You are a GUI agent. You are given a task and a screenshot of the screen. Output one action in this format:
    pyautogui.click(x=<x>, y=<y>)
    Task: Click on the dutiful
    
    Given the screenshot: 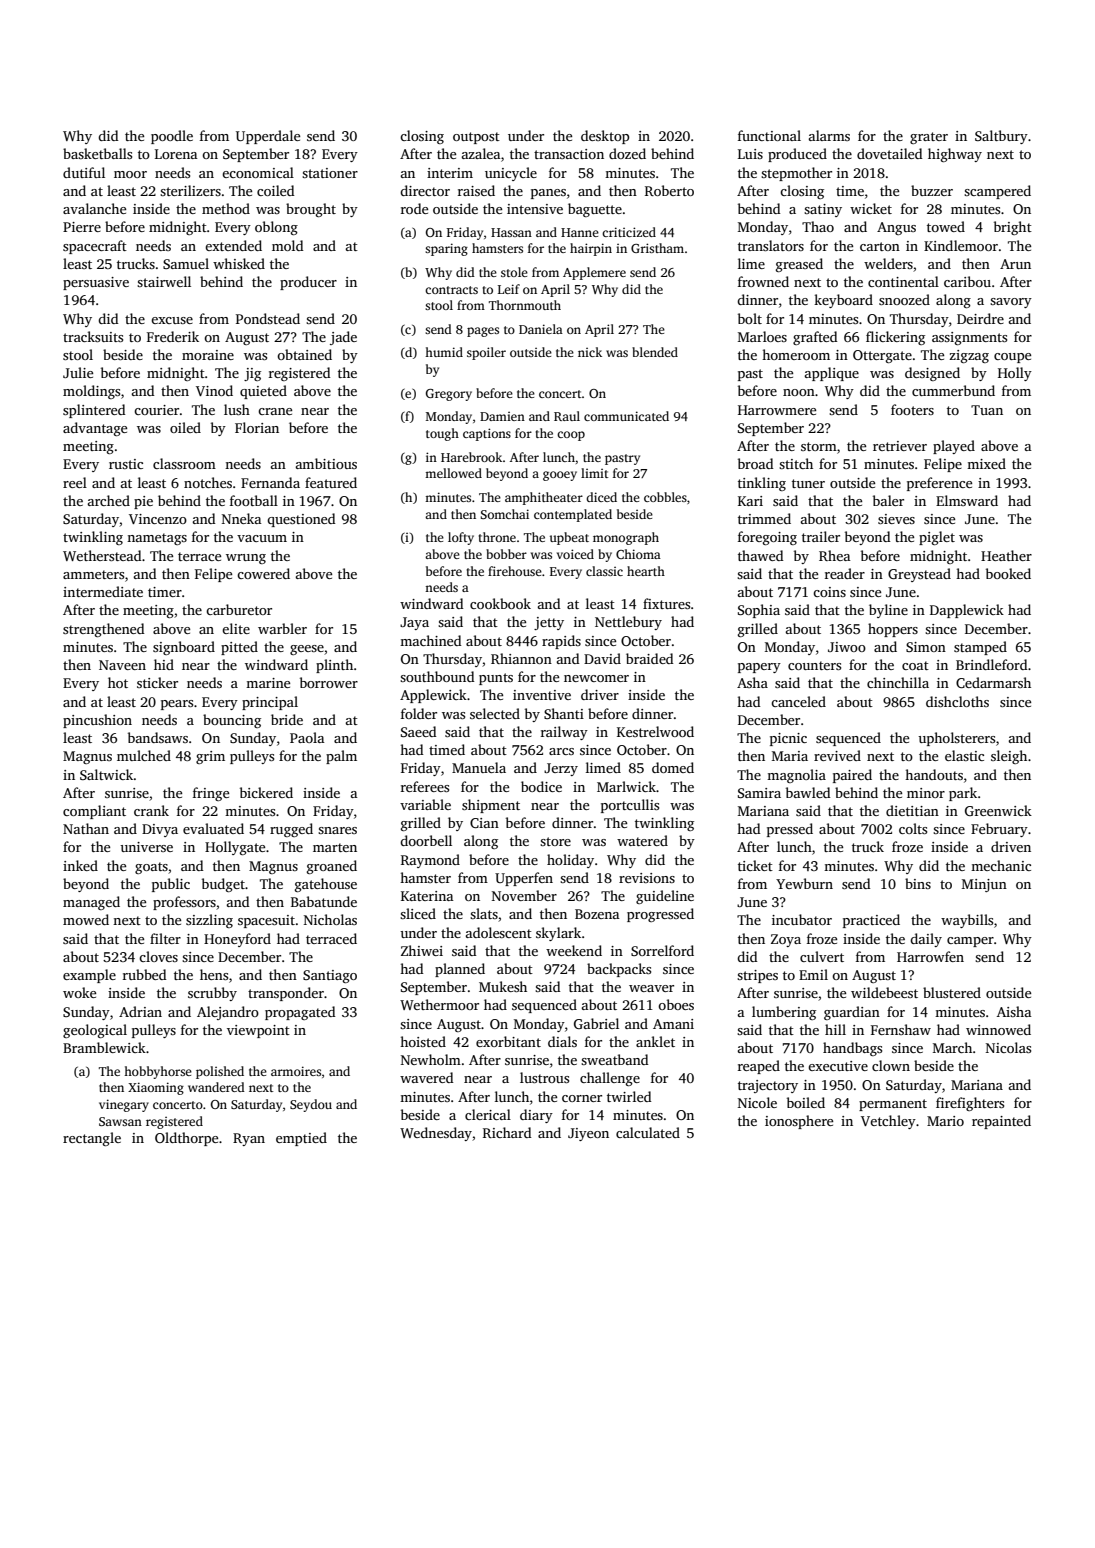 What is the action you would take?
    pyautogui.click(x=84, y=172)
